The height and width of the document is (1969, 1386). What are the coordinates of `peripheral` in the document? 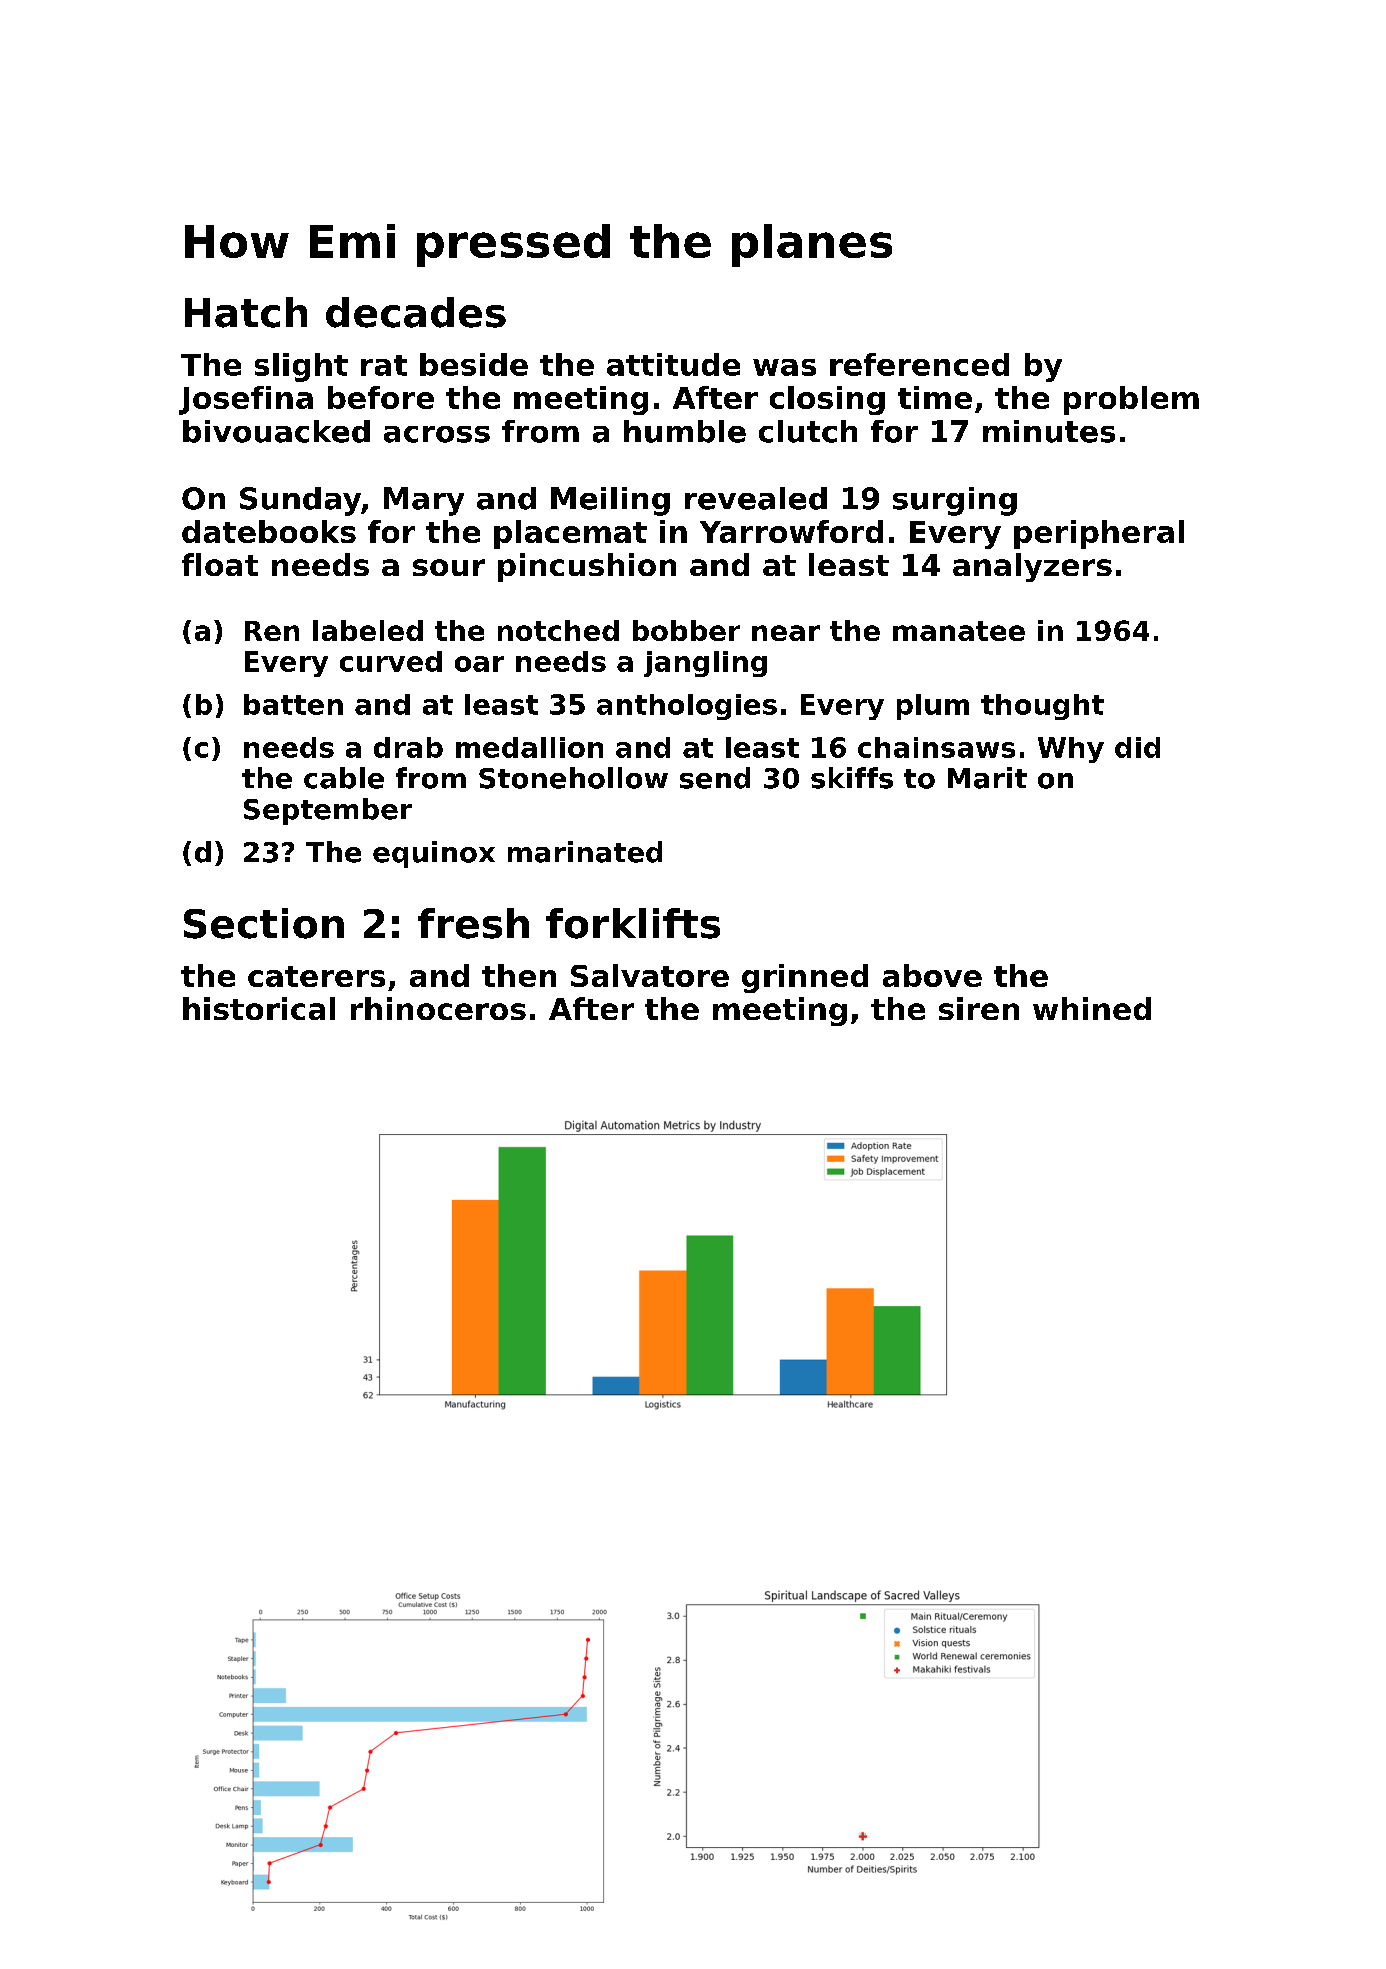 It's located at (1099, 534).
